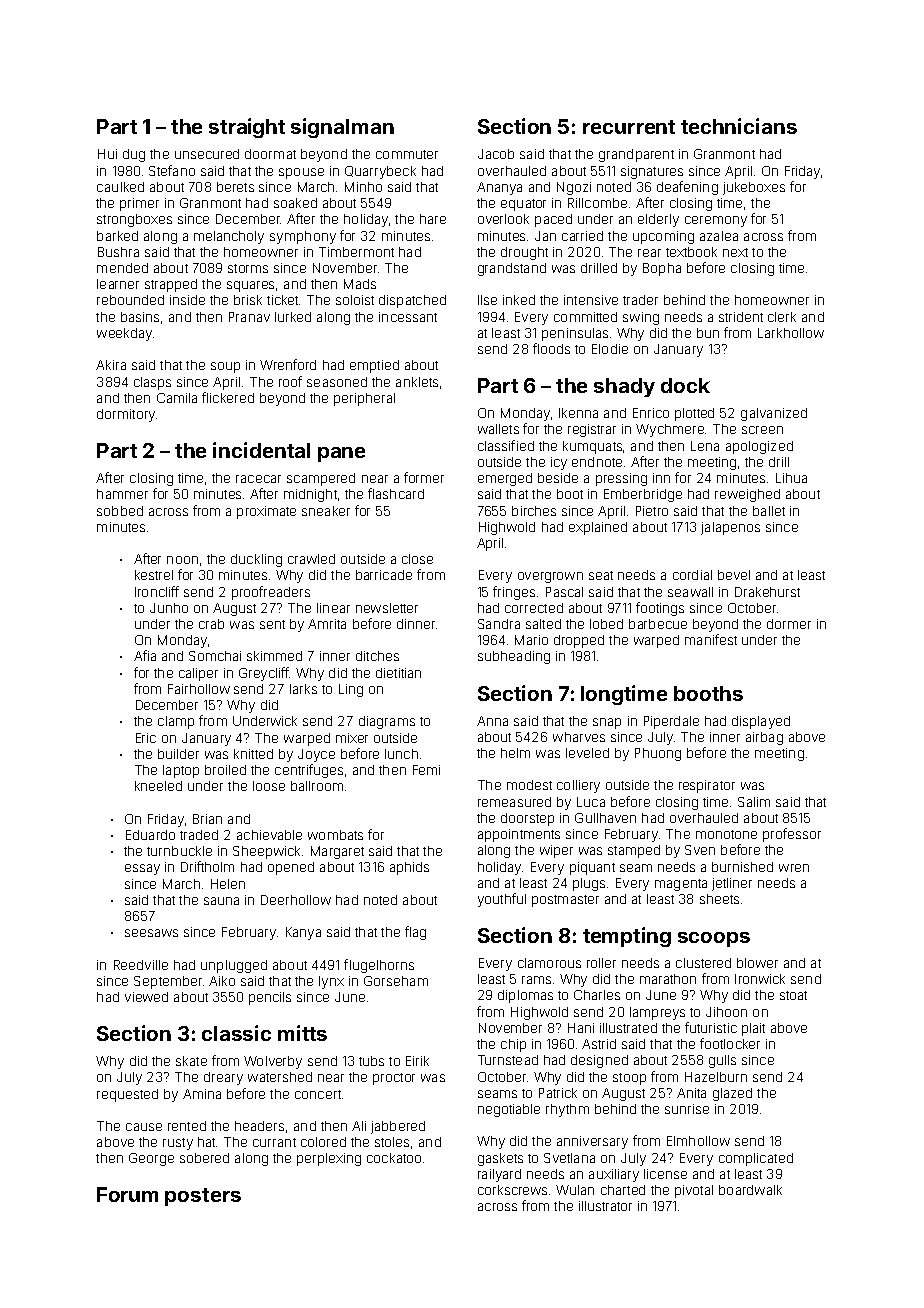  What do you see at coordinates (394, 1079) in the screenshot?
I see `proctor` at bounding box center [394, 1079].
